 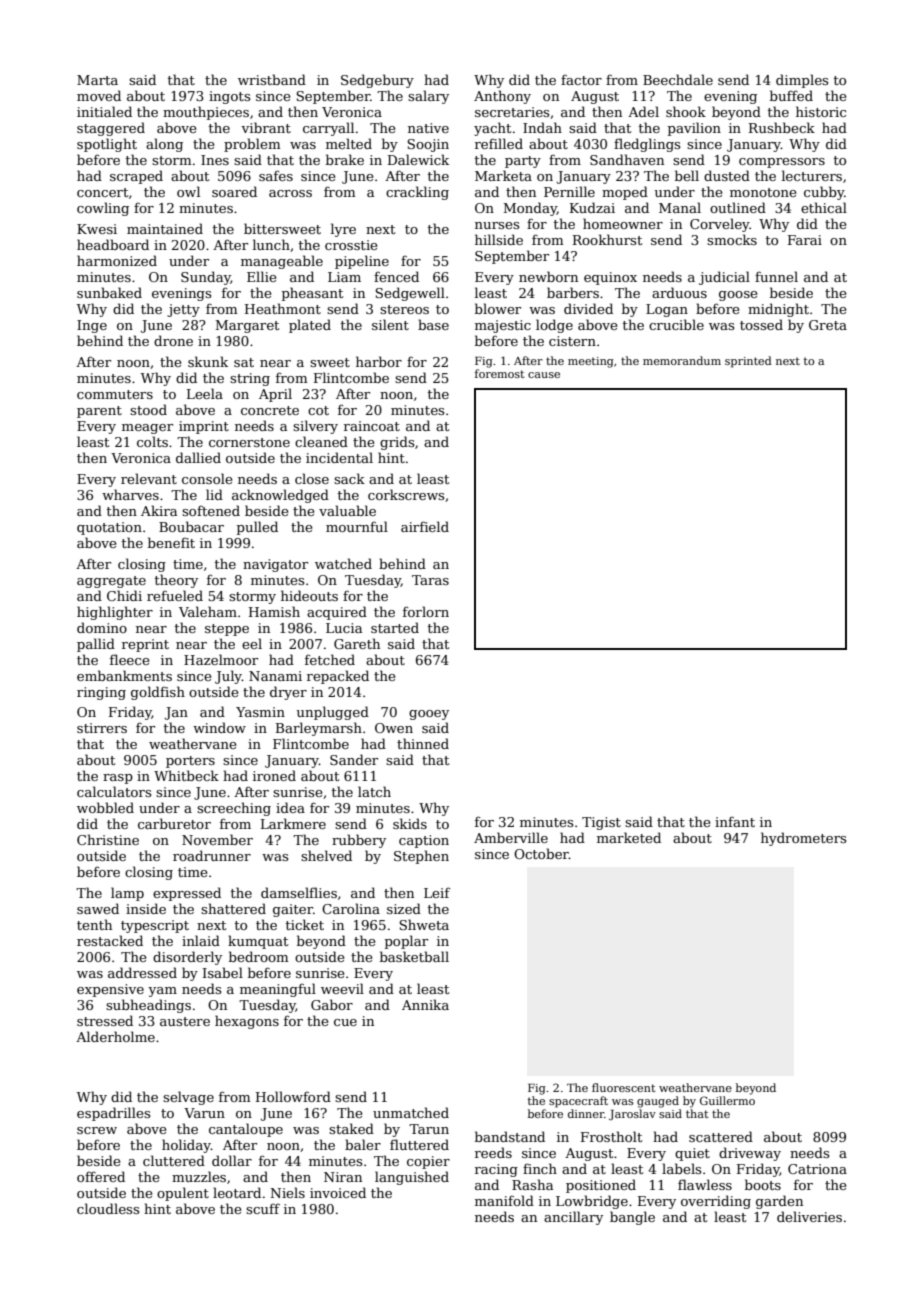 I want to click on marketed, so click(x=629, y=837).
